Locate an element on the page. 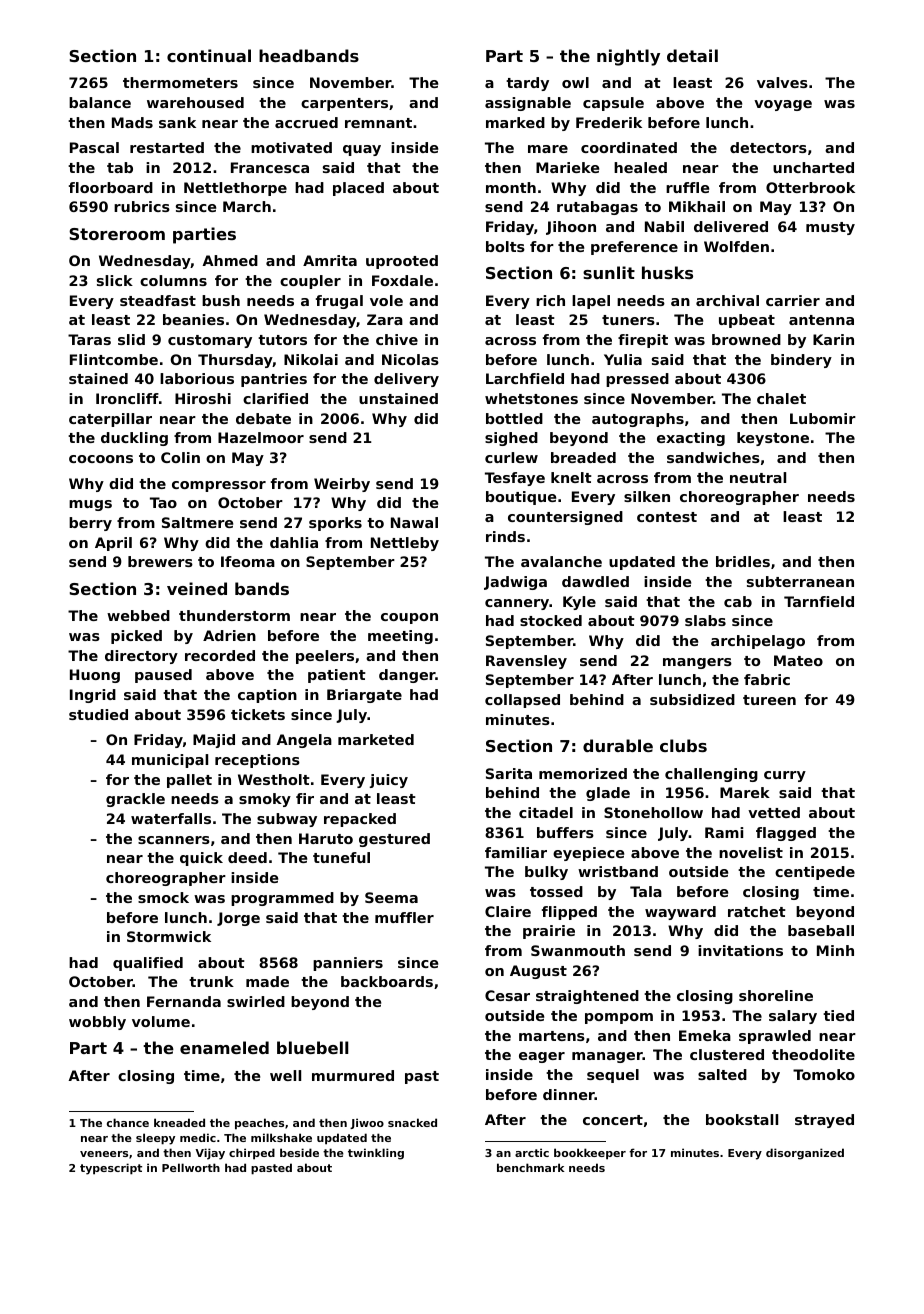 Image resolution: width=924 pixels, height=1314 pixels. valves is located at coordinates (782, 82).
